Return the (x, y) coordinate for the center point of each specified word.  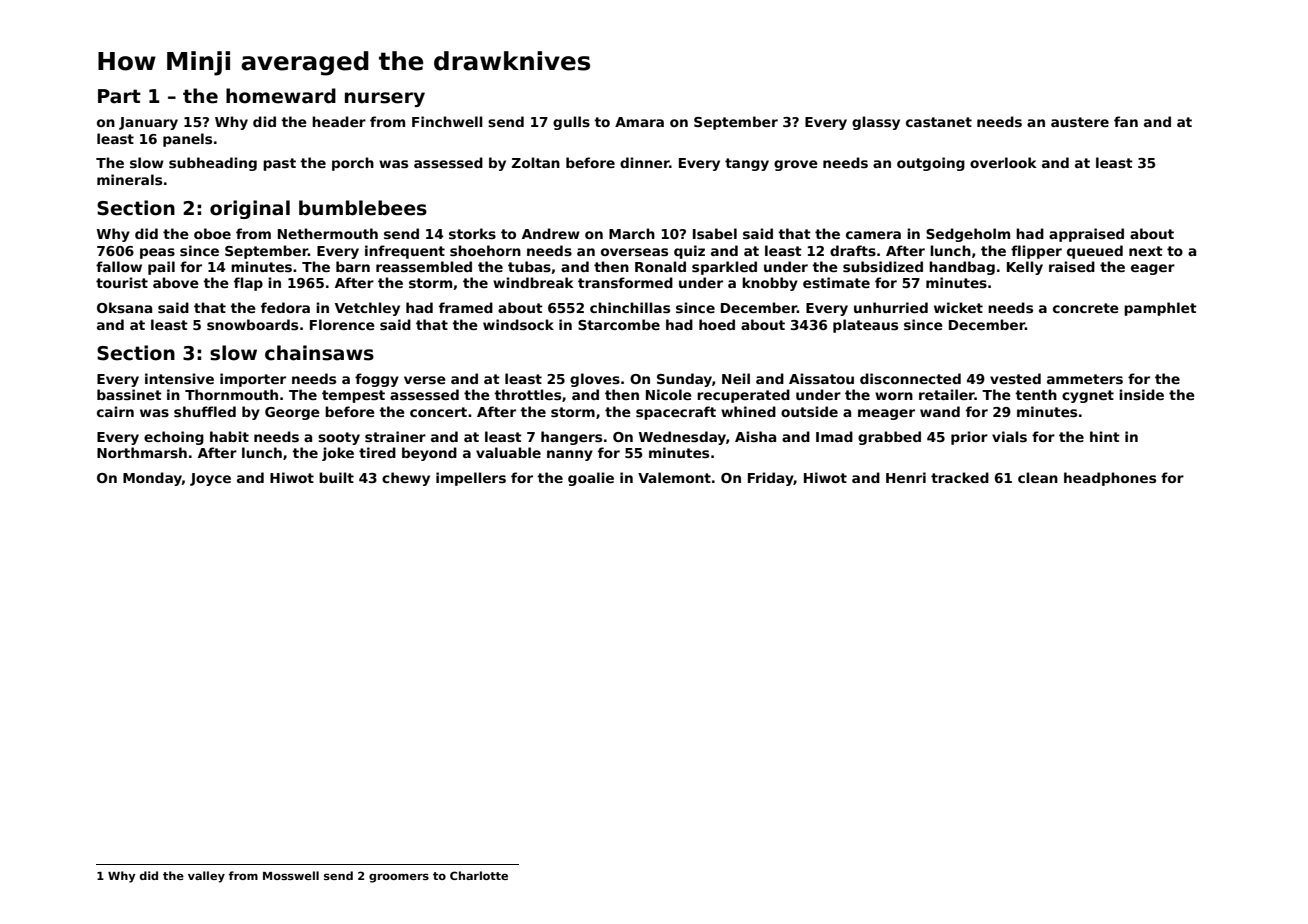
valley (206, 877)
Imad (834, 436)
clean (1038, 477)
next (1146, 251)
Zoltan (536, 162)
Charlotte (479, 875)
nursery (385, 99)
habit (229, 436)
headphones (1110, 479)
